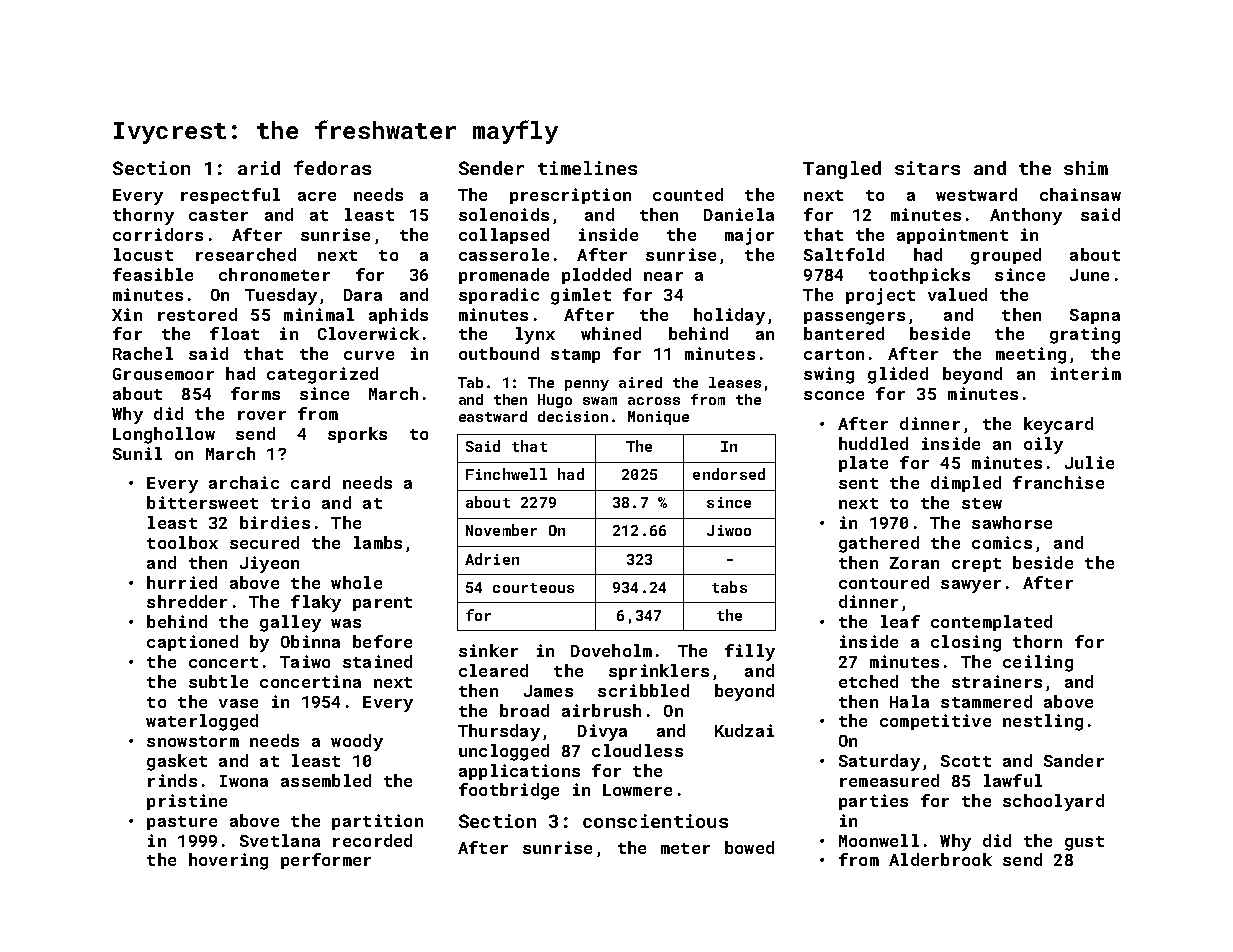 The height and width of the page is (952, 1233). I want to click on partition, so click(377, 822).
